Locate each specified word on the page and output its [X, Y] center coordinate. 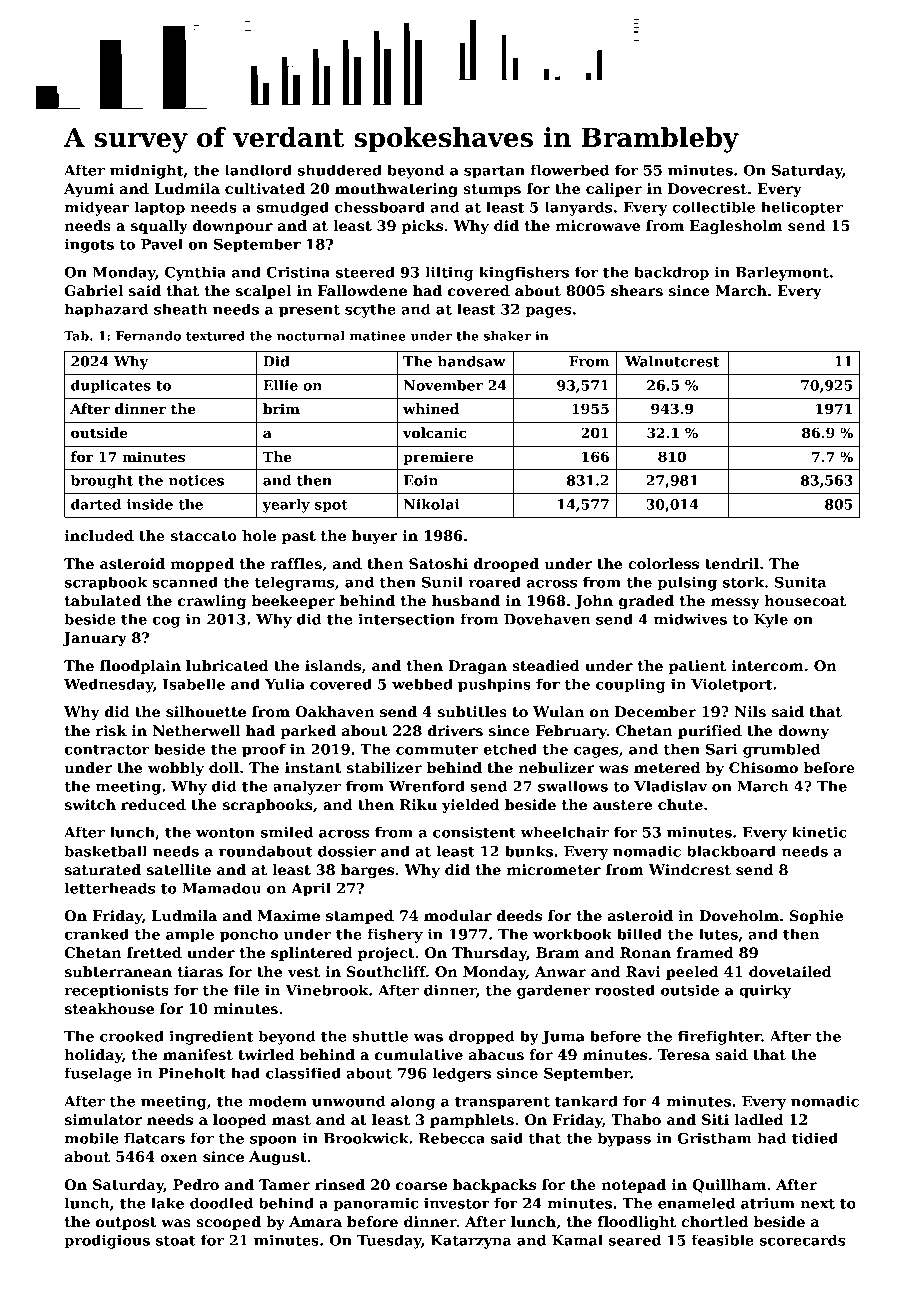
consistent [474, 832]
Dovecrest [707, 188]
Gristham [714, 1138]
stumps [492, 190]
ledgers [462, 1074]
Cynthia [195, 273]
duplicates [111, 387]
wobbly [176, 769]
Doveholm [739, 915]
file [246, 990]
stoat [176, 1241]
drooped [506, 565]
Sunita [800, 582]
